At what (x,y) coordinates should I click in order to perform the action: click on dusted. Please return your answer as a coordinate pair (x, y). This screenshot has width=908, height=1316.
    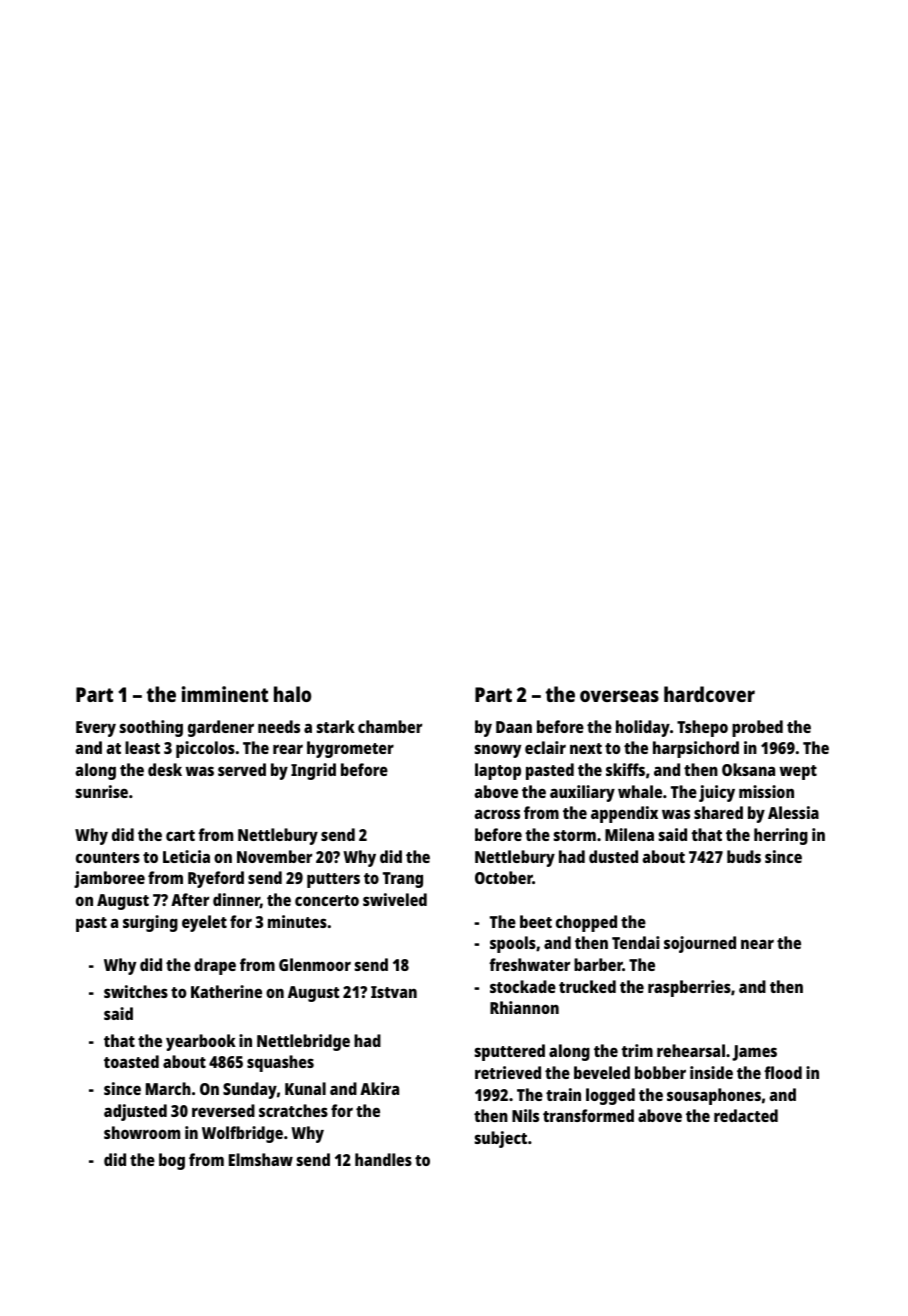
    Looking at the image, I should click on (613, 856).
